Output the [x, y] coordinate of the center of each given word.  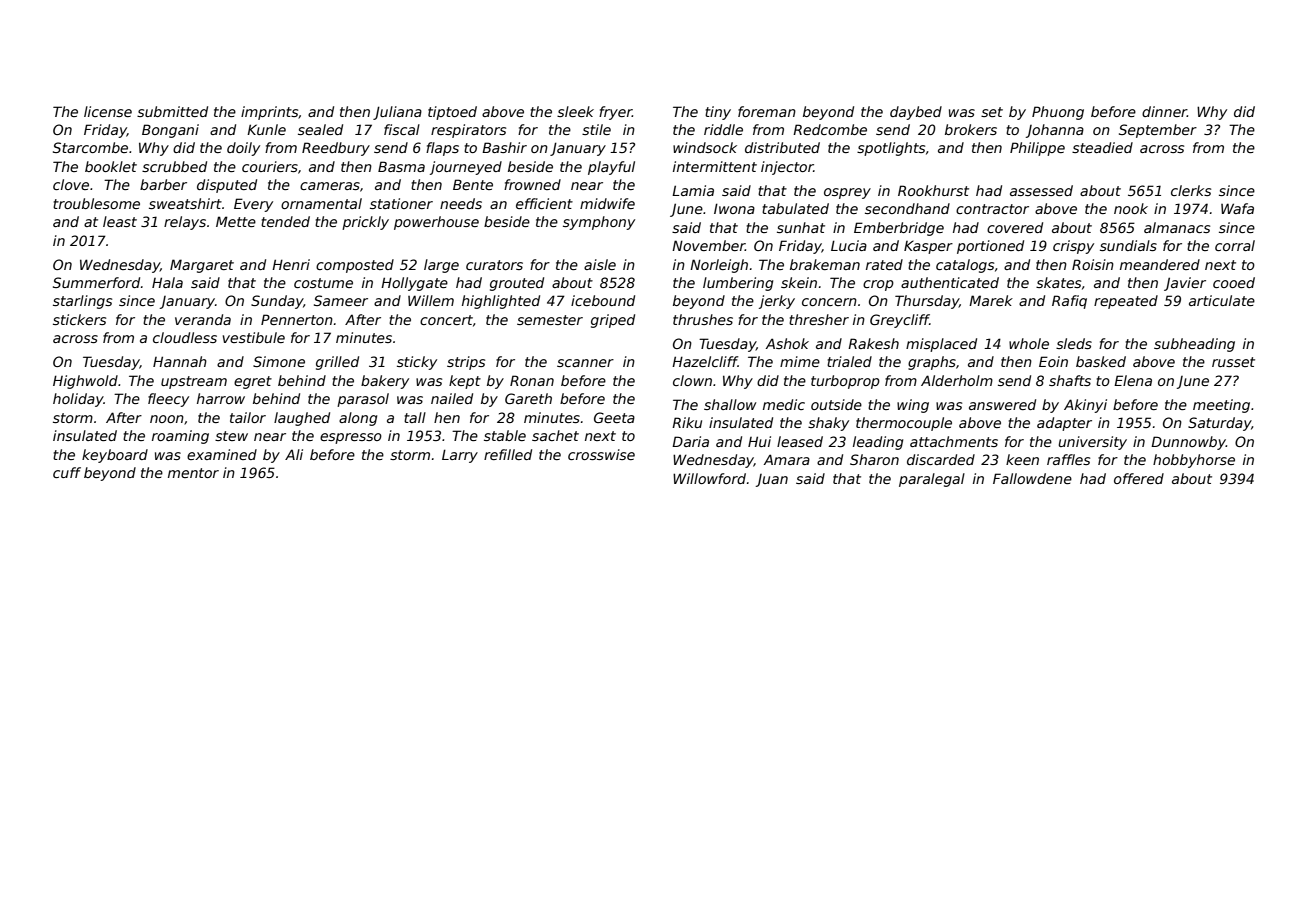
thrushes [703, 319]
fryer [615, 113]
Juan [772, 480]
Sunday [277, 302]
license [108, 111]
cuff [67, 472]
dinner [1164, 111]
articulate [1222, 300]
